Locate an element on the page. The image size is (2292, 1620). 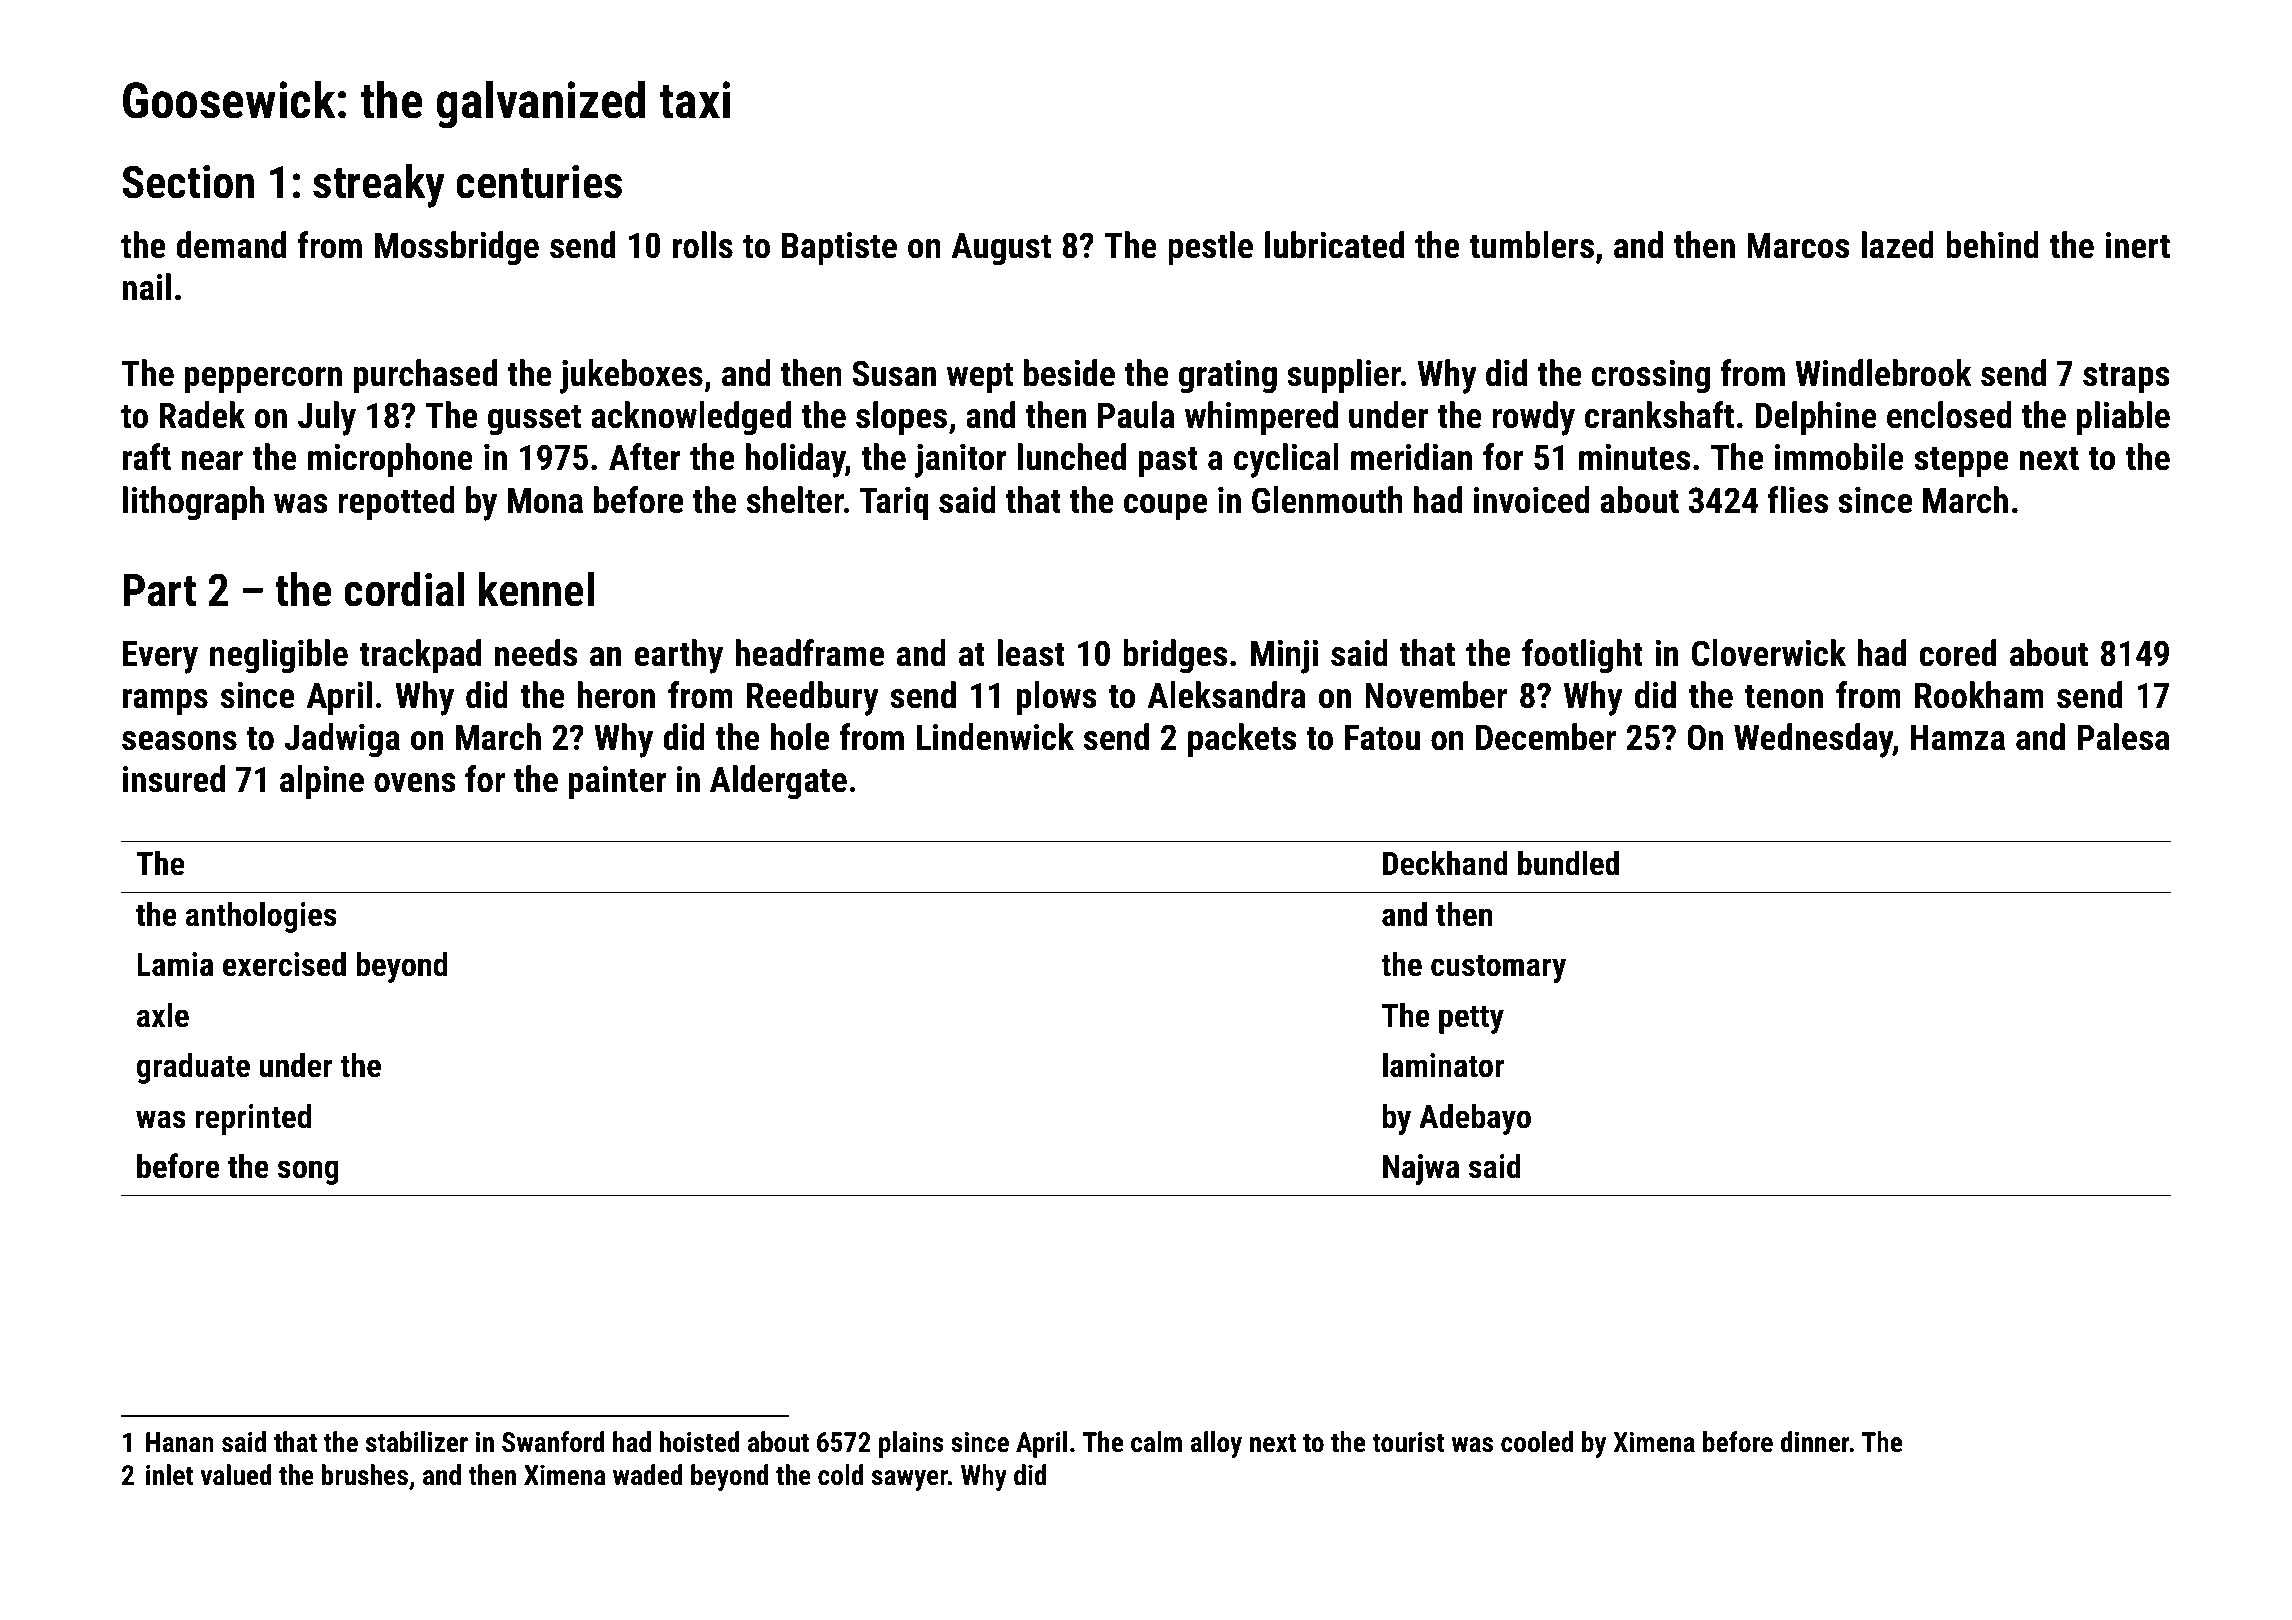
Palesa is located at coordinates (2123, 737).
